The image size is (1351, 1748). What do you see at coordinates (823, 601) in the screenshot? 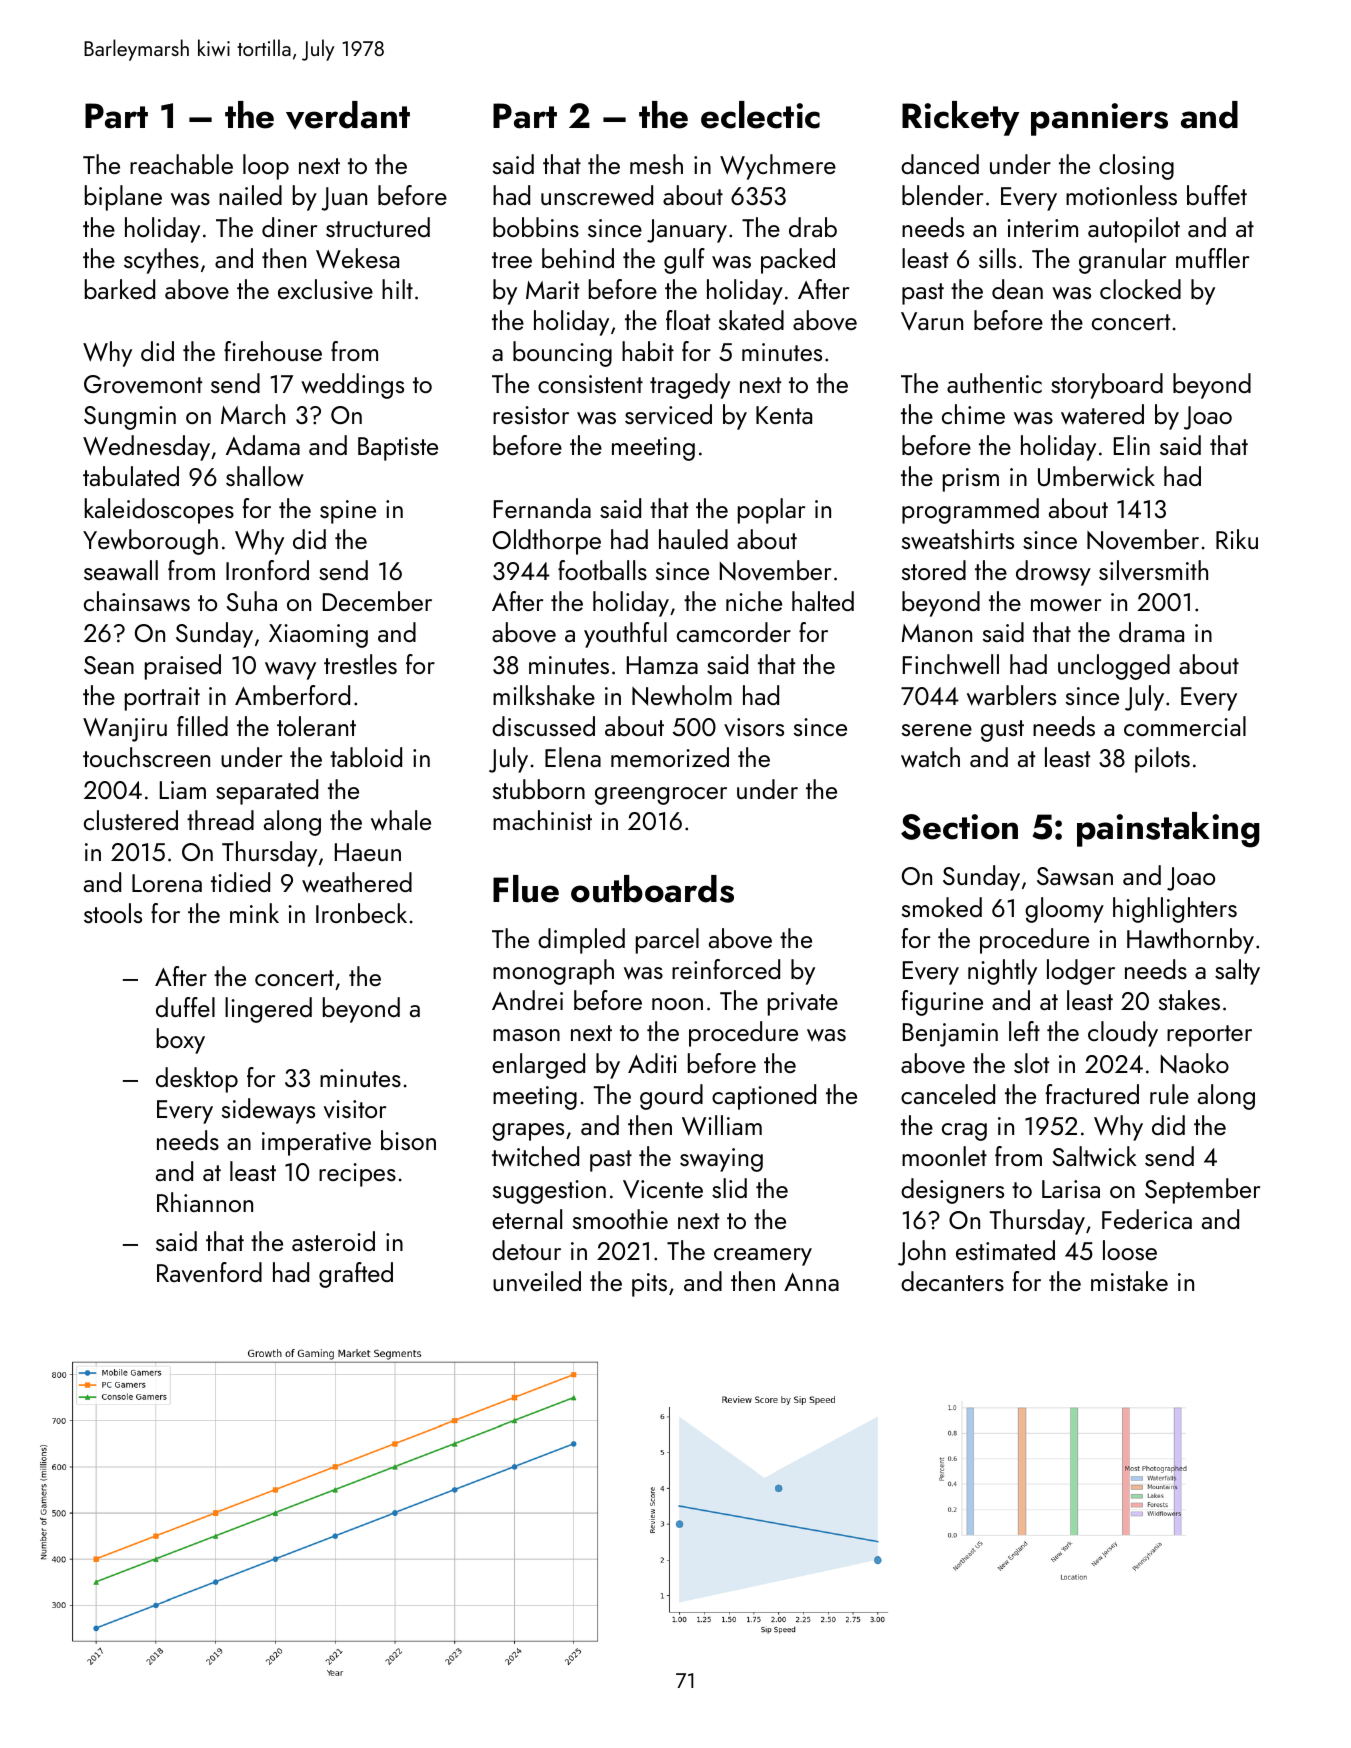
I see `halted` at bounding box center [823, 601].
